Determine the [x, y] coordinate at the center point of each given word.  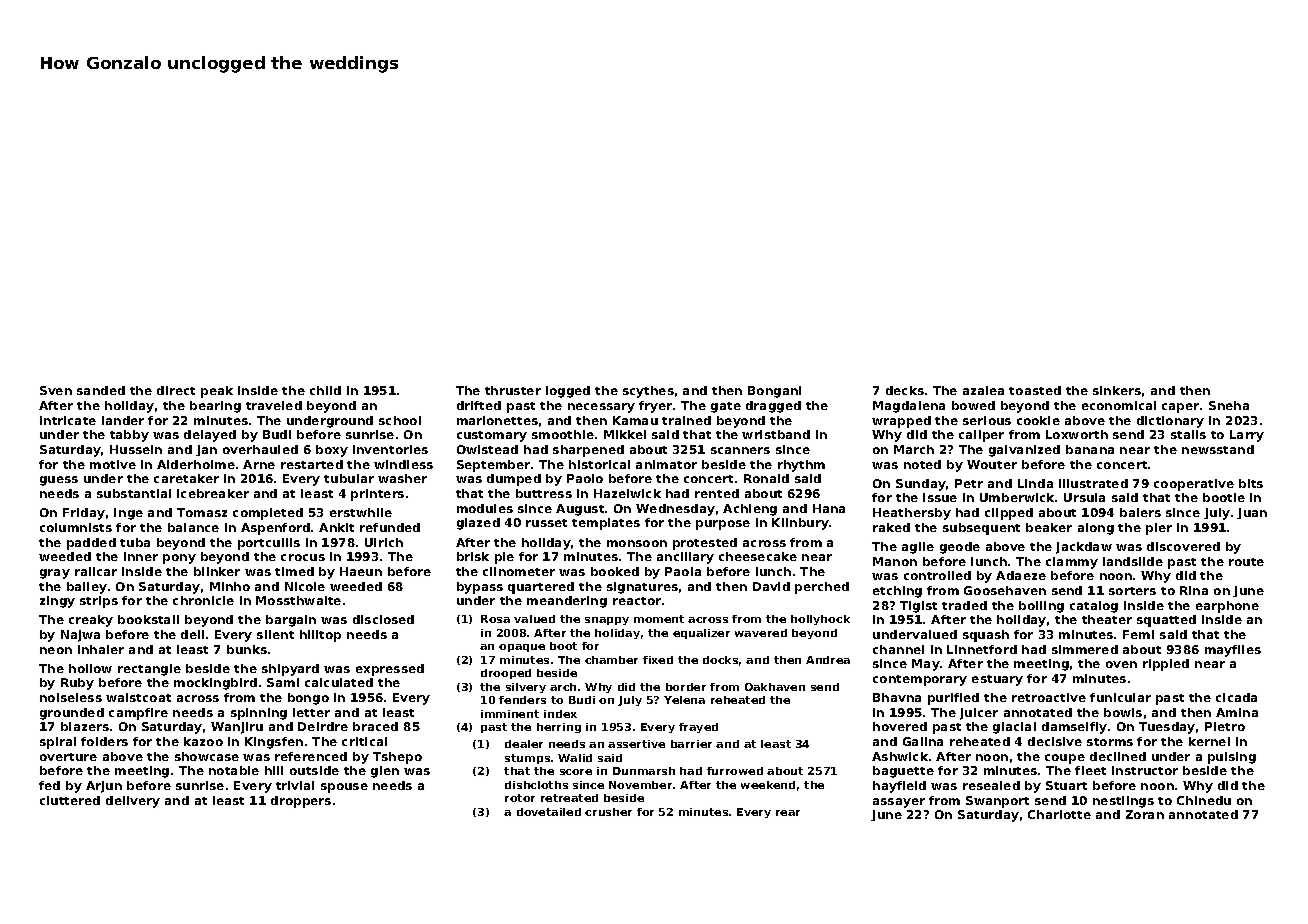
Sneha [1229, 405]
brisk [473, 556]
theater [1107, 619]
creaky [91, 621]
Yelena [684, 700]
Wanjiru [237, 728]
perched [822, 588]
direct [176, 390]
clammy [1072, 563]
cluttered [70, 800]
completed [268, 514]
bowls [1123, 712]
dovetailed [549, 812]
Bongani [774, 392]
